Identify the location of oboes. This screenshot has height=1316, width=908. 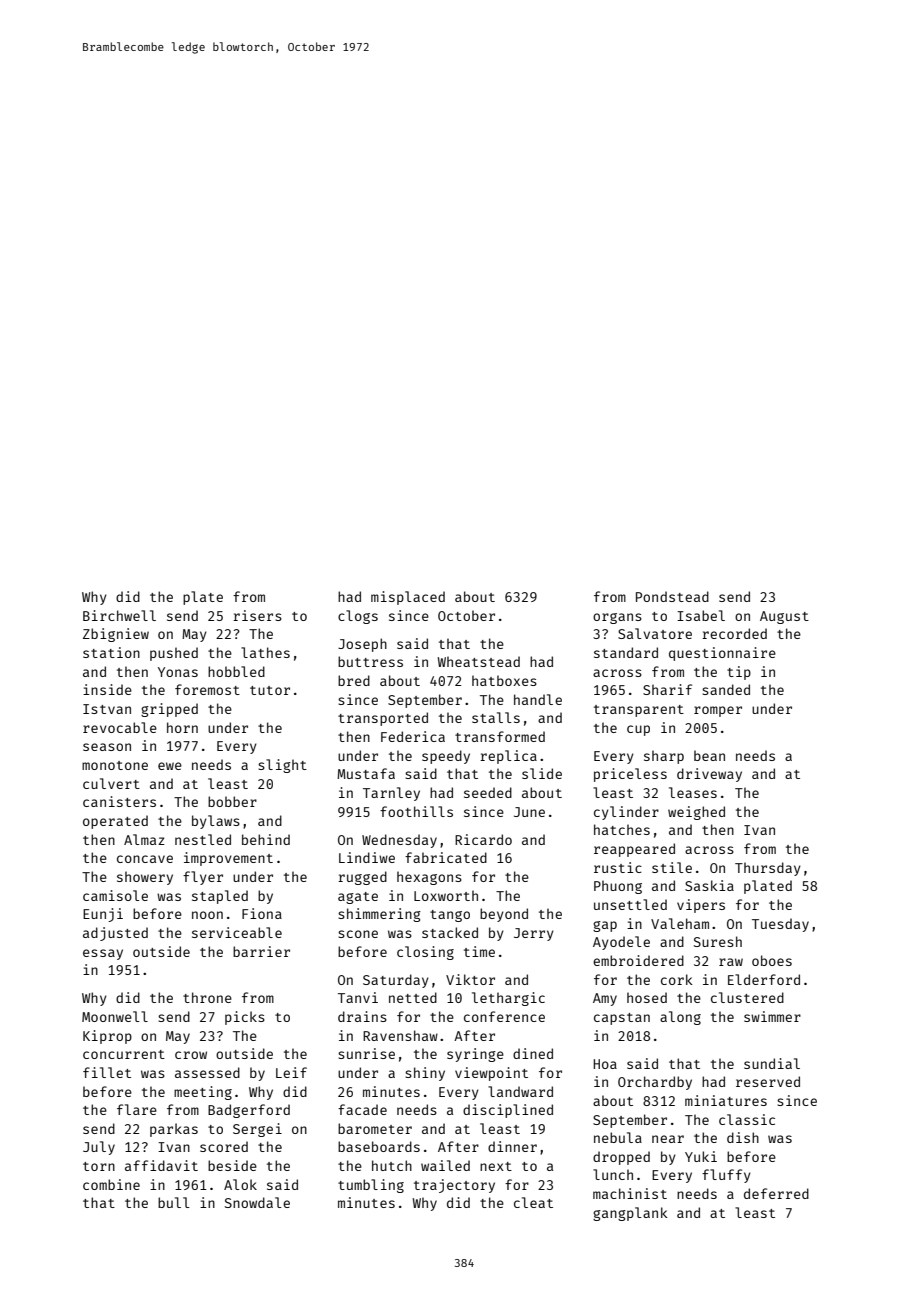
(772, 960).
